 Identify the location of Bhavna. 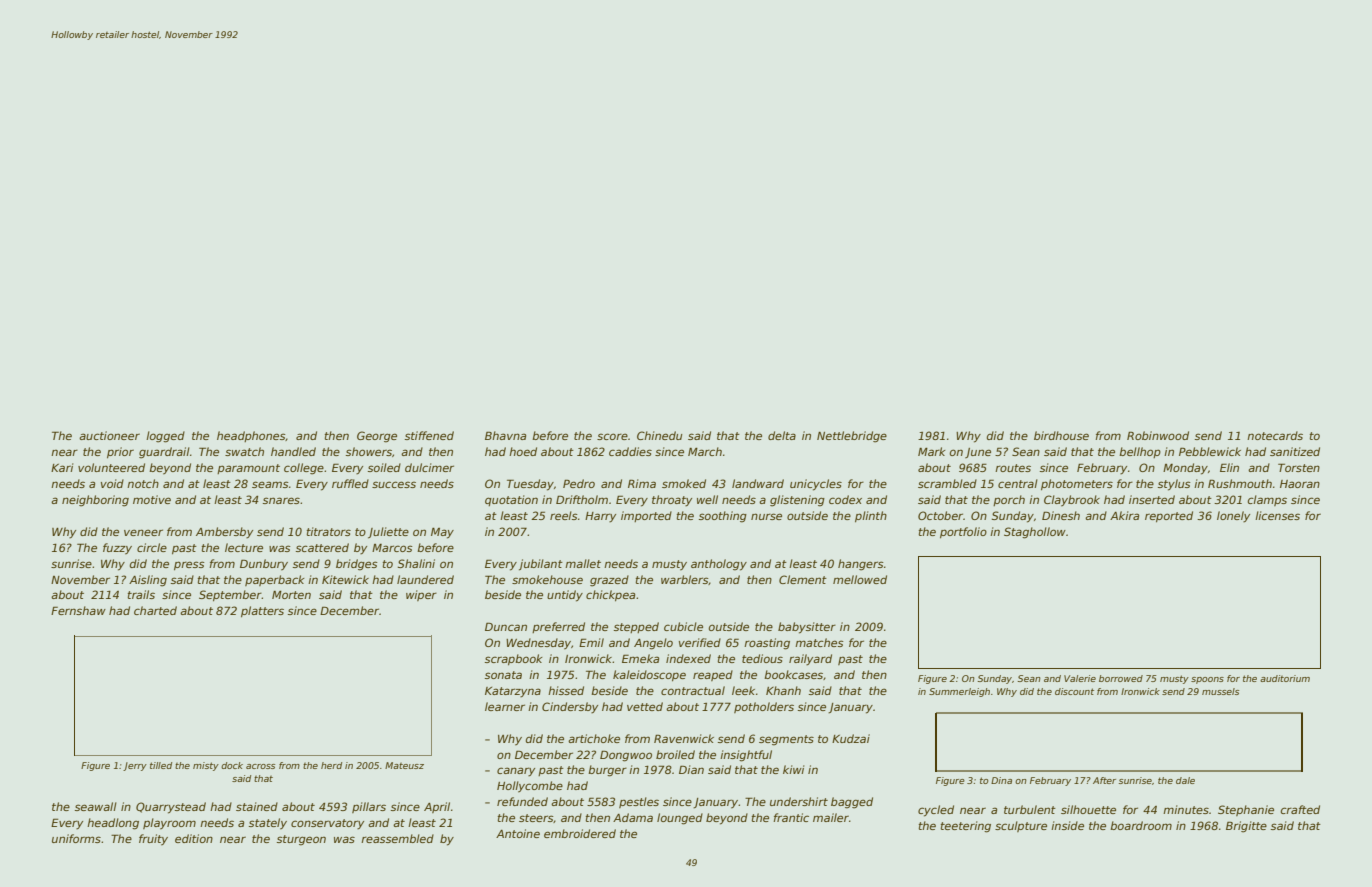
(505, 435).
